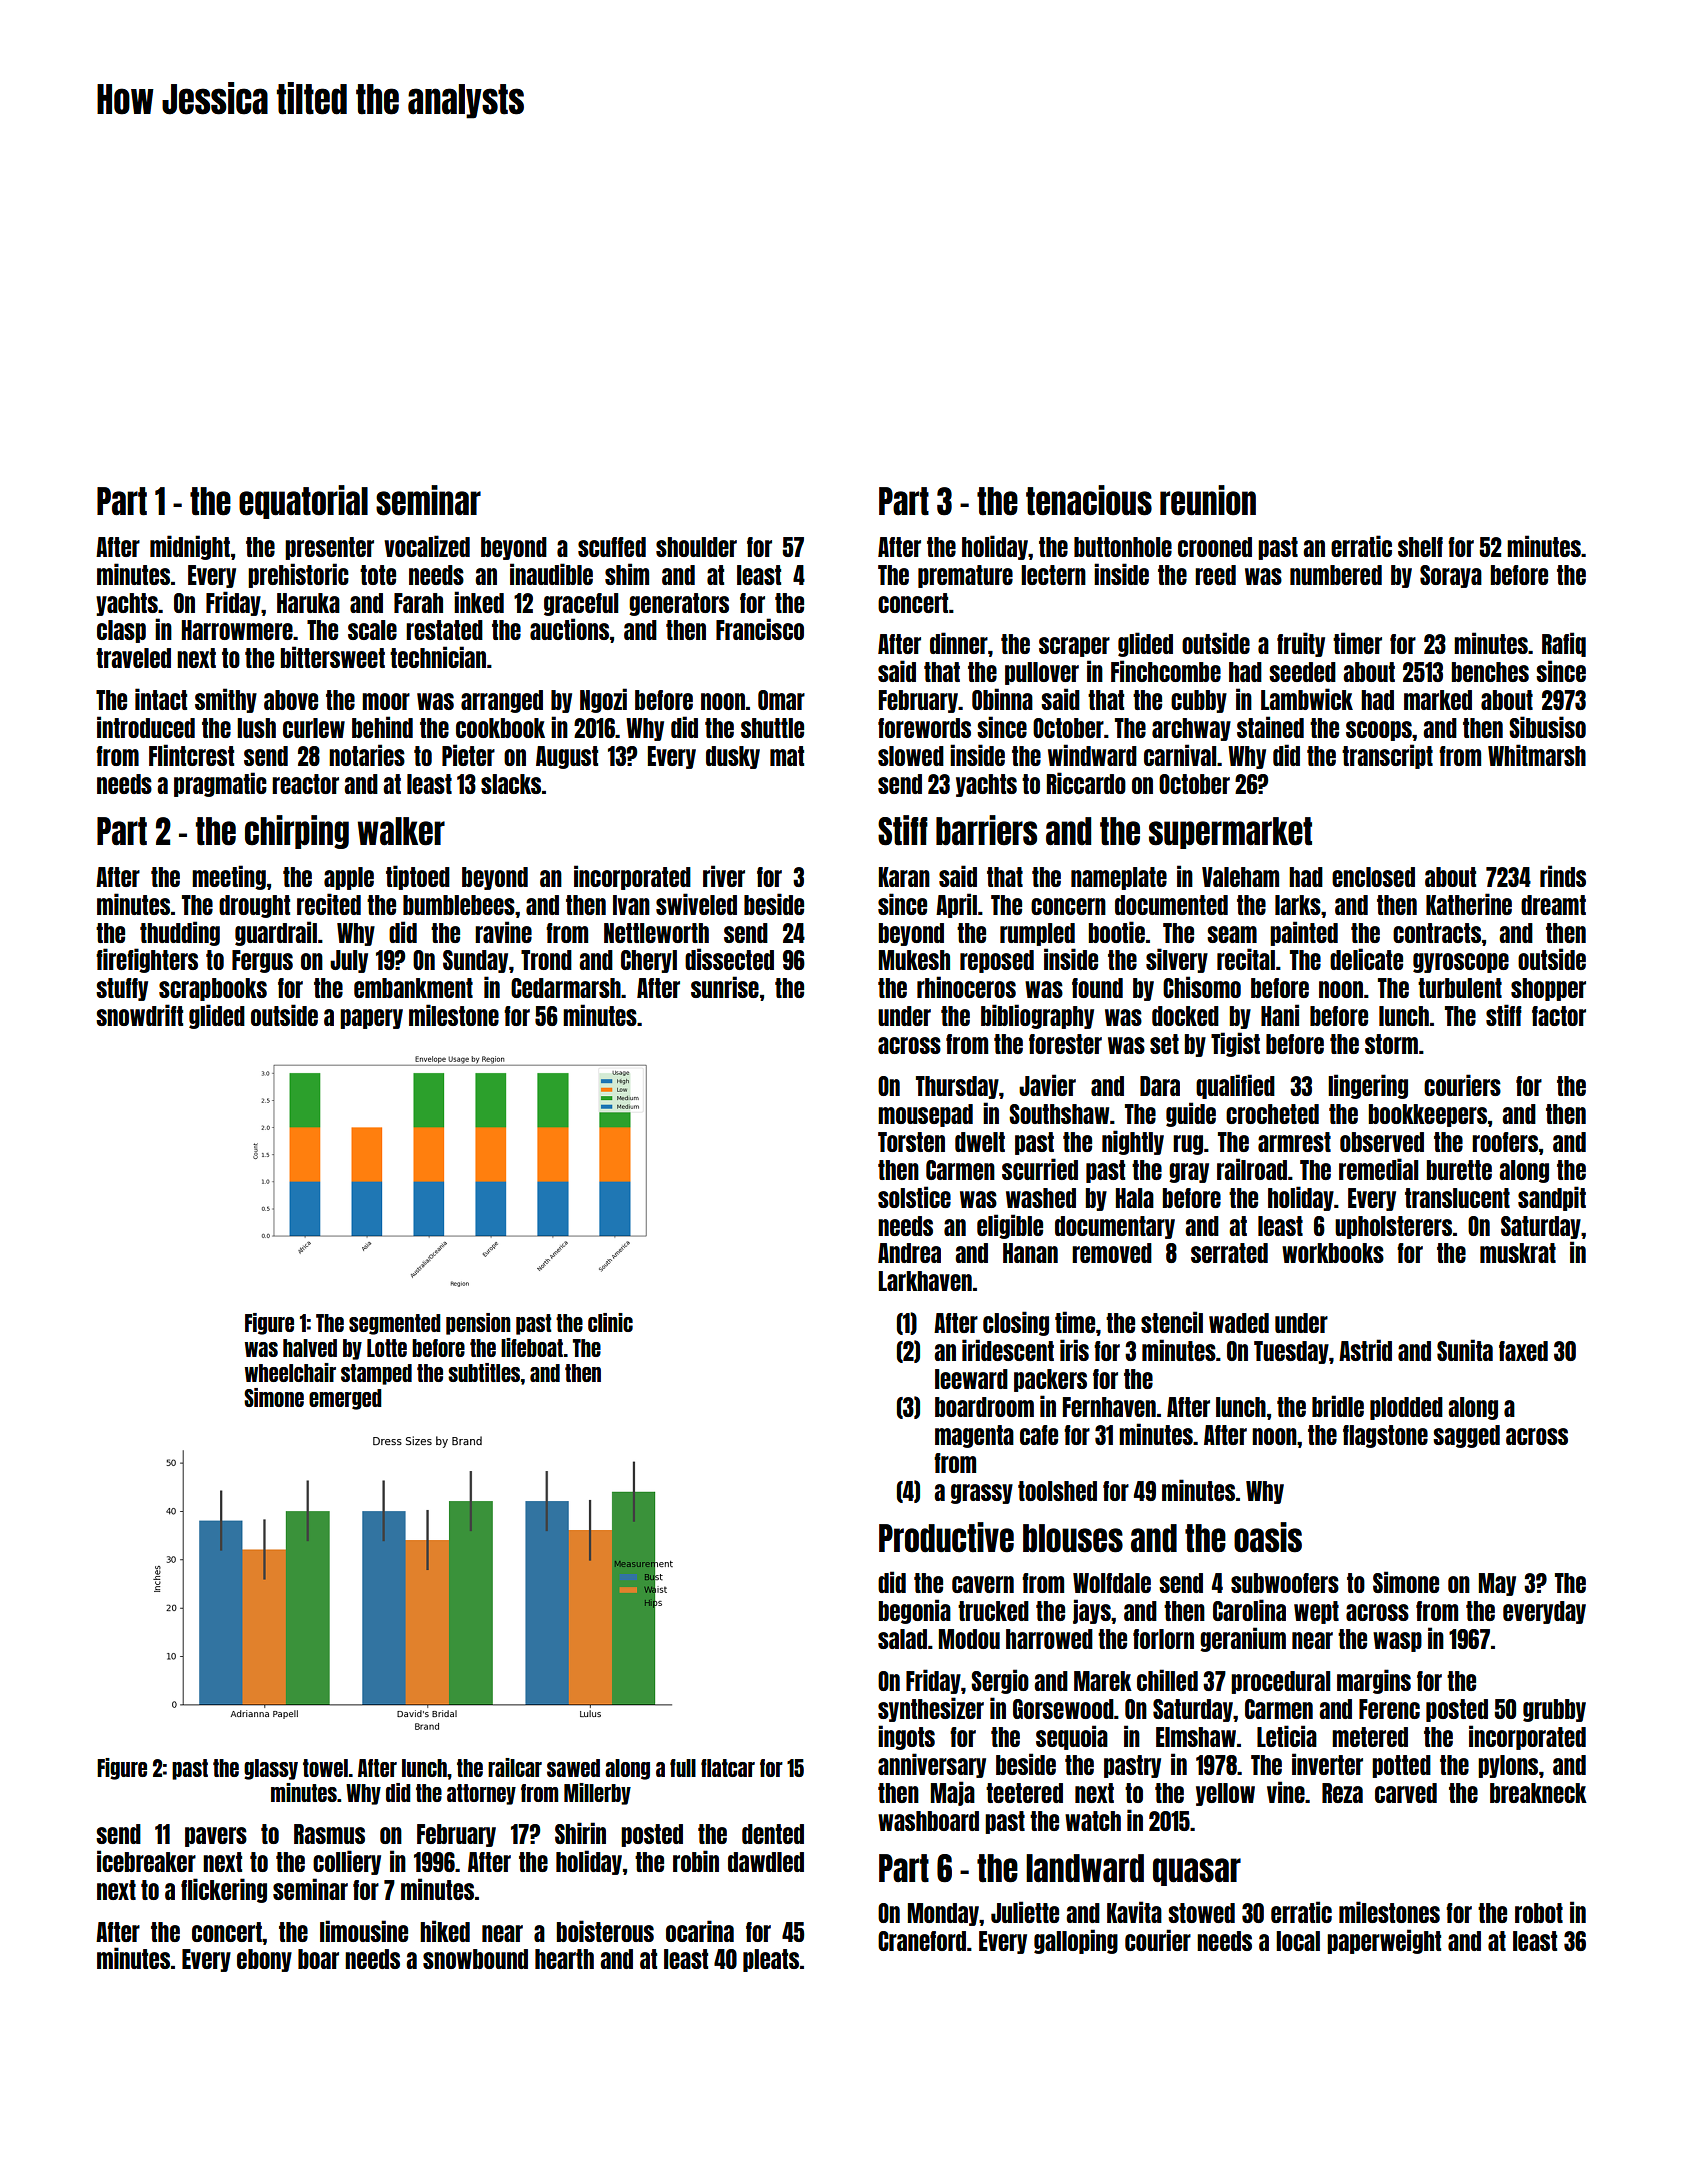 Image resolution: width=1683 pixels, height=2178 pixels. Describe the element at coordinates (1298, 1941) in the screenshot. I see `local` at that location.
